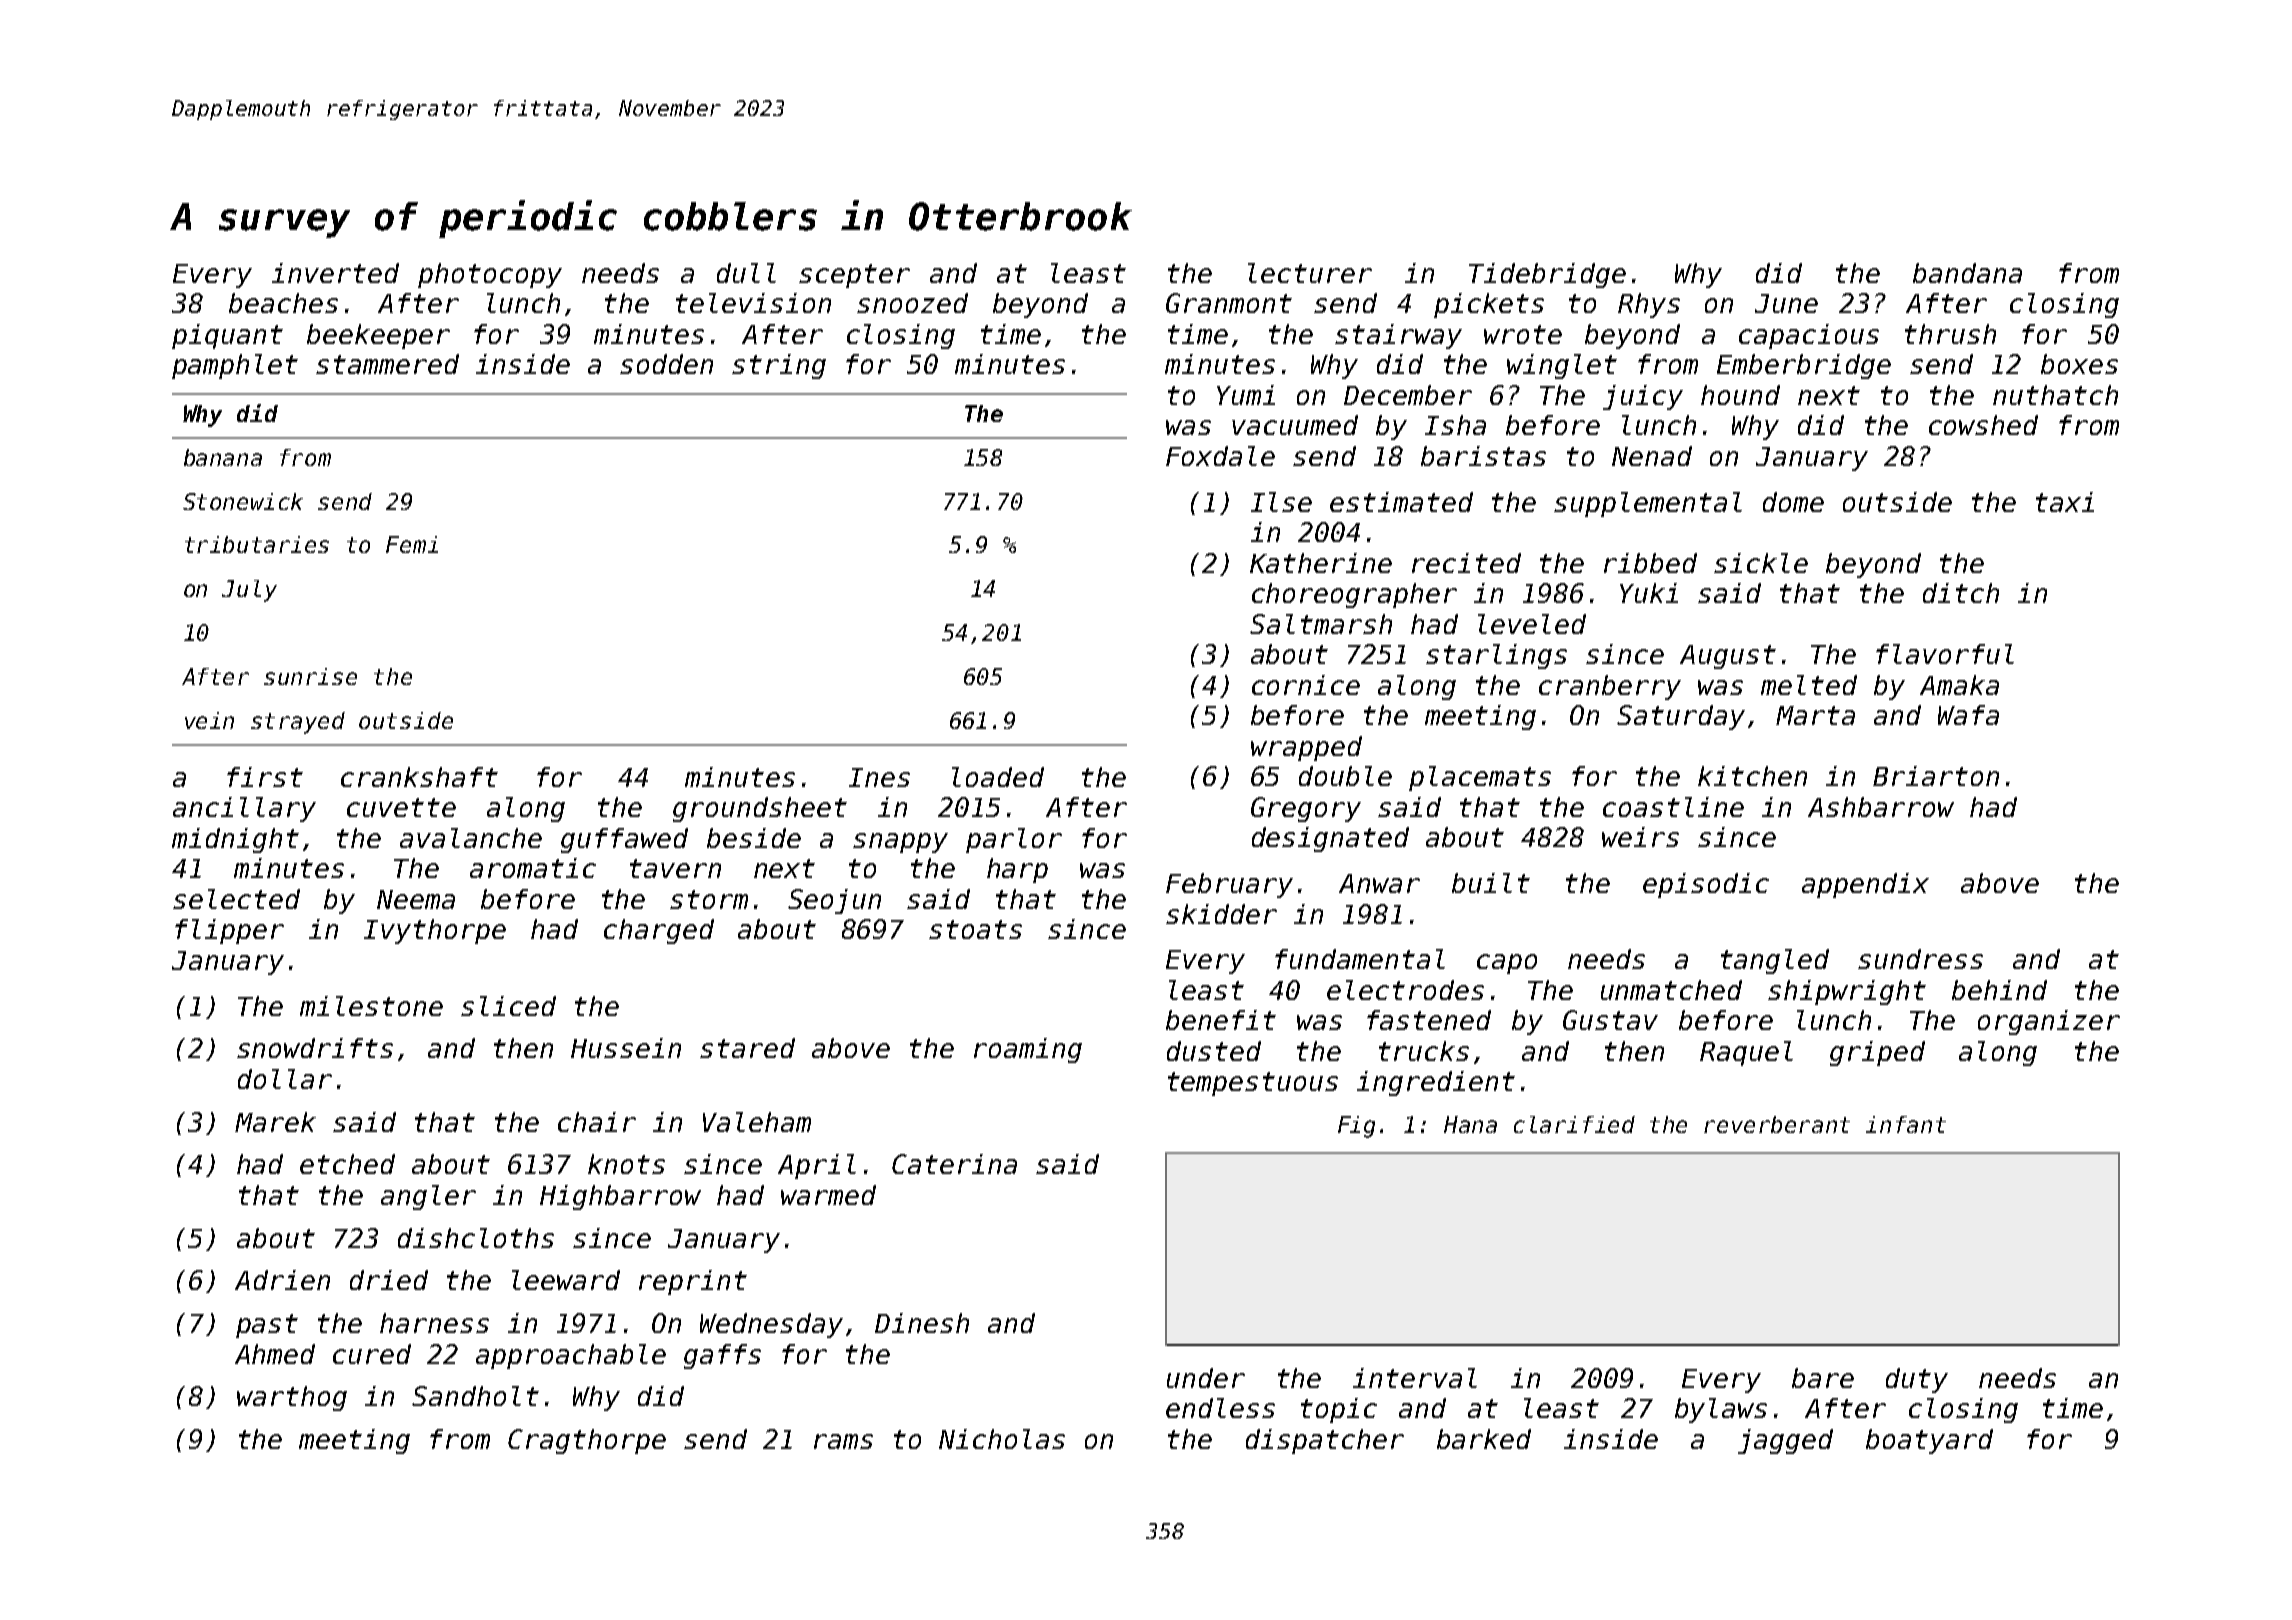  Describe the element at coordinates (1728, 657) in the screenshot. I see `August` at that location.
